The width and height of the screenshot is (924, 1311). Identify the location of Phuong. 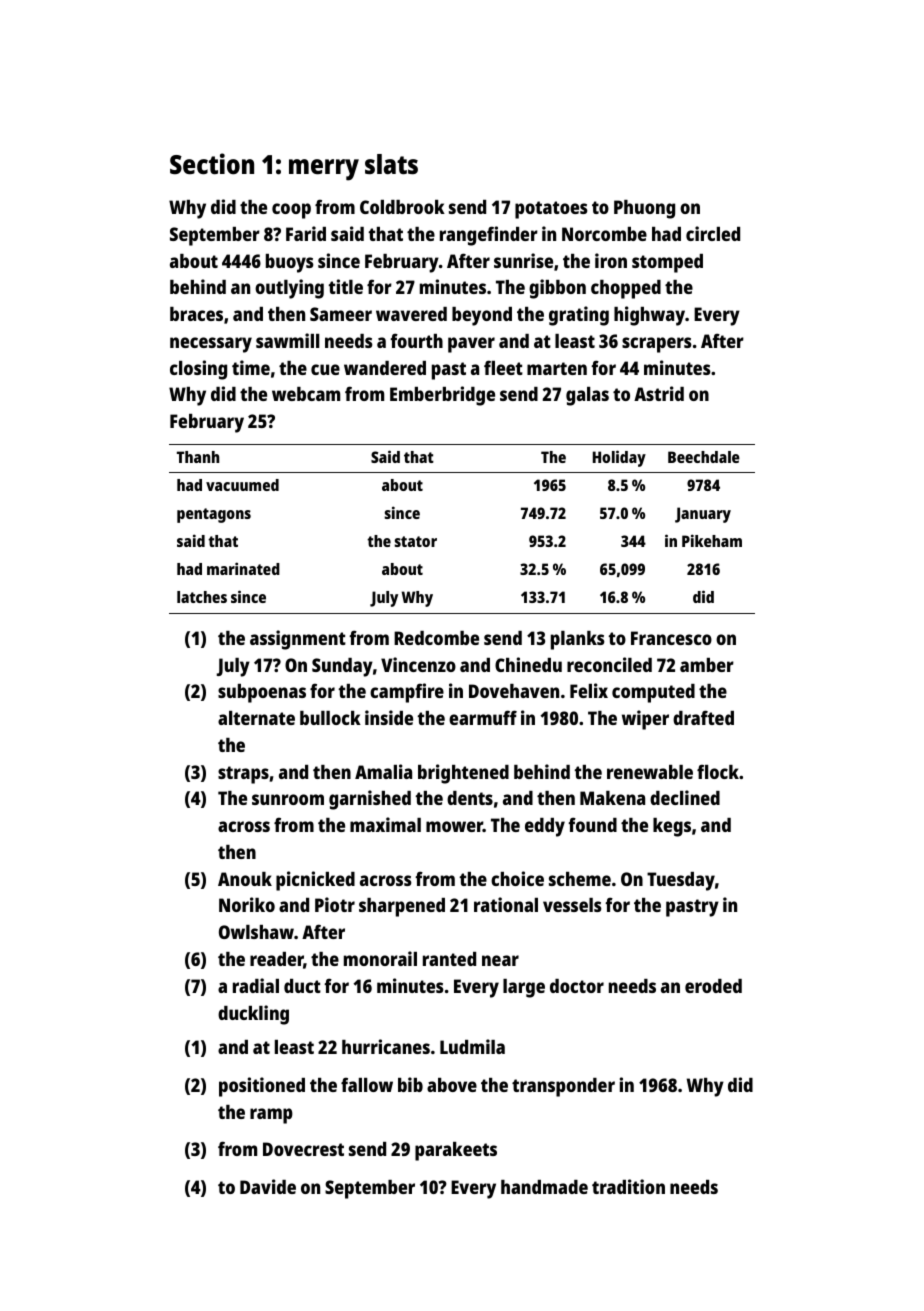
(644, 209).
